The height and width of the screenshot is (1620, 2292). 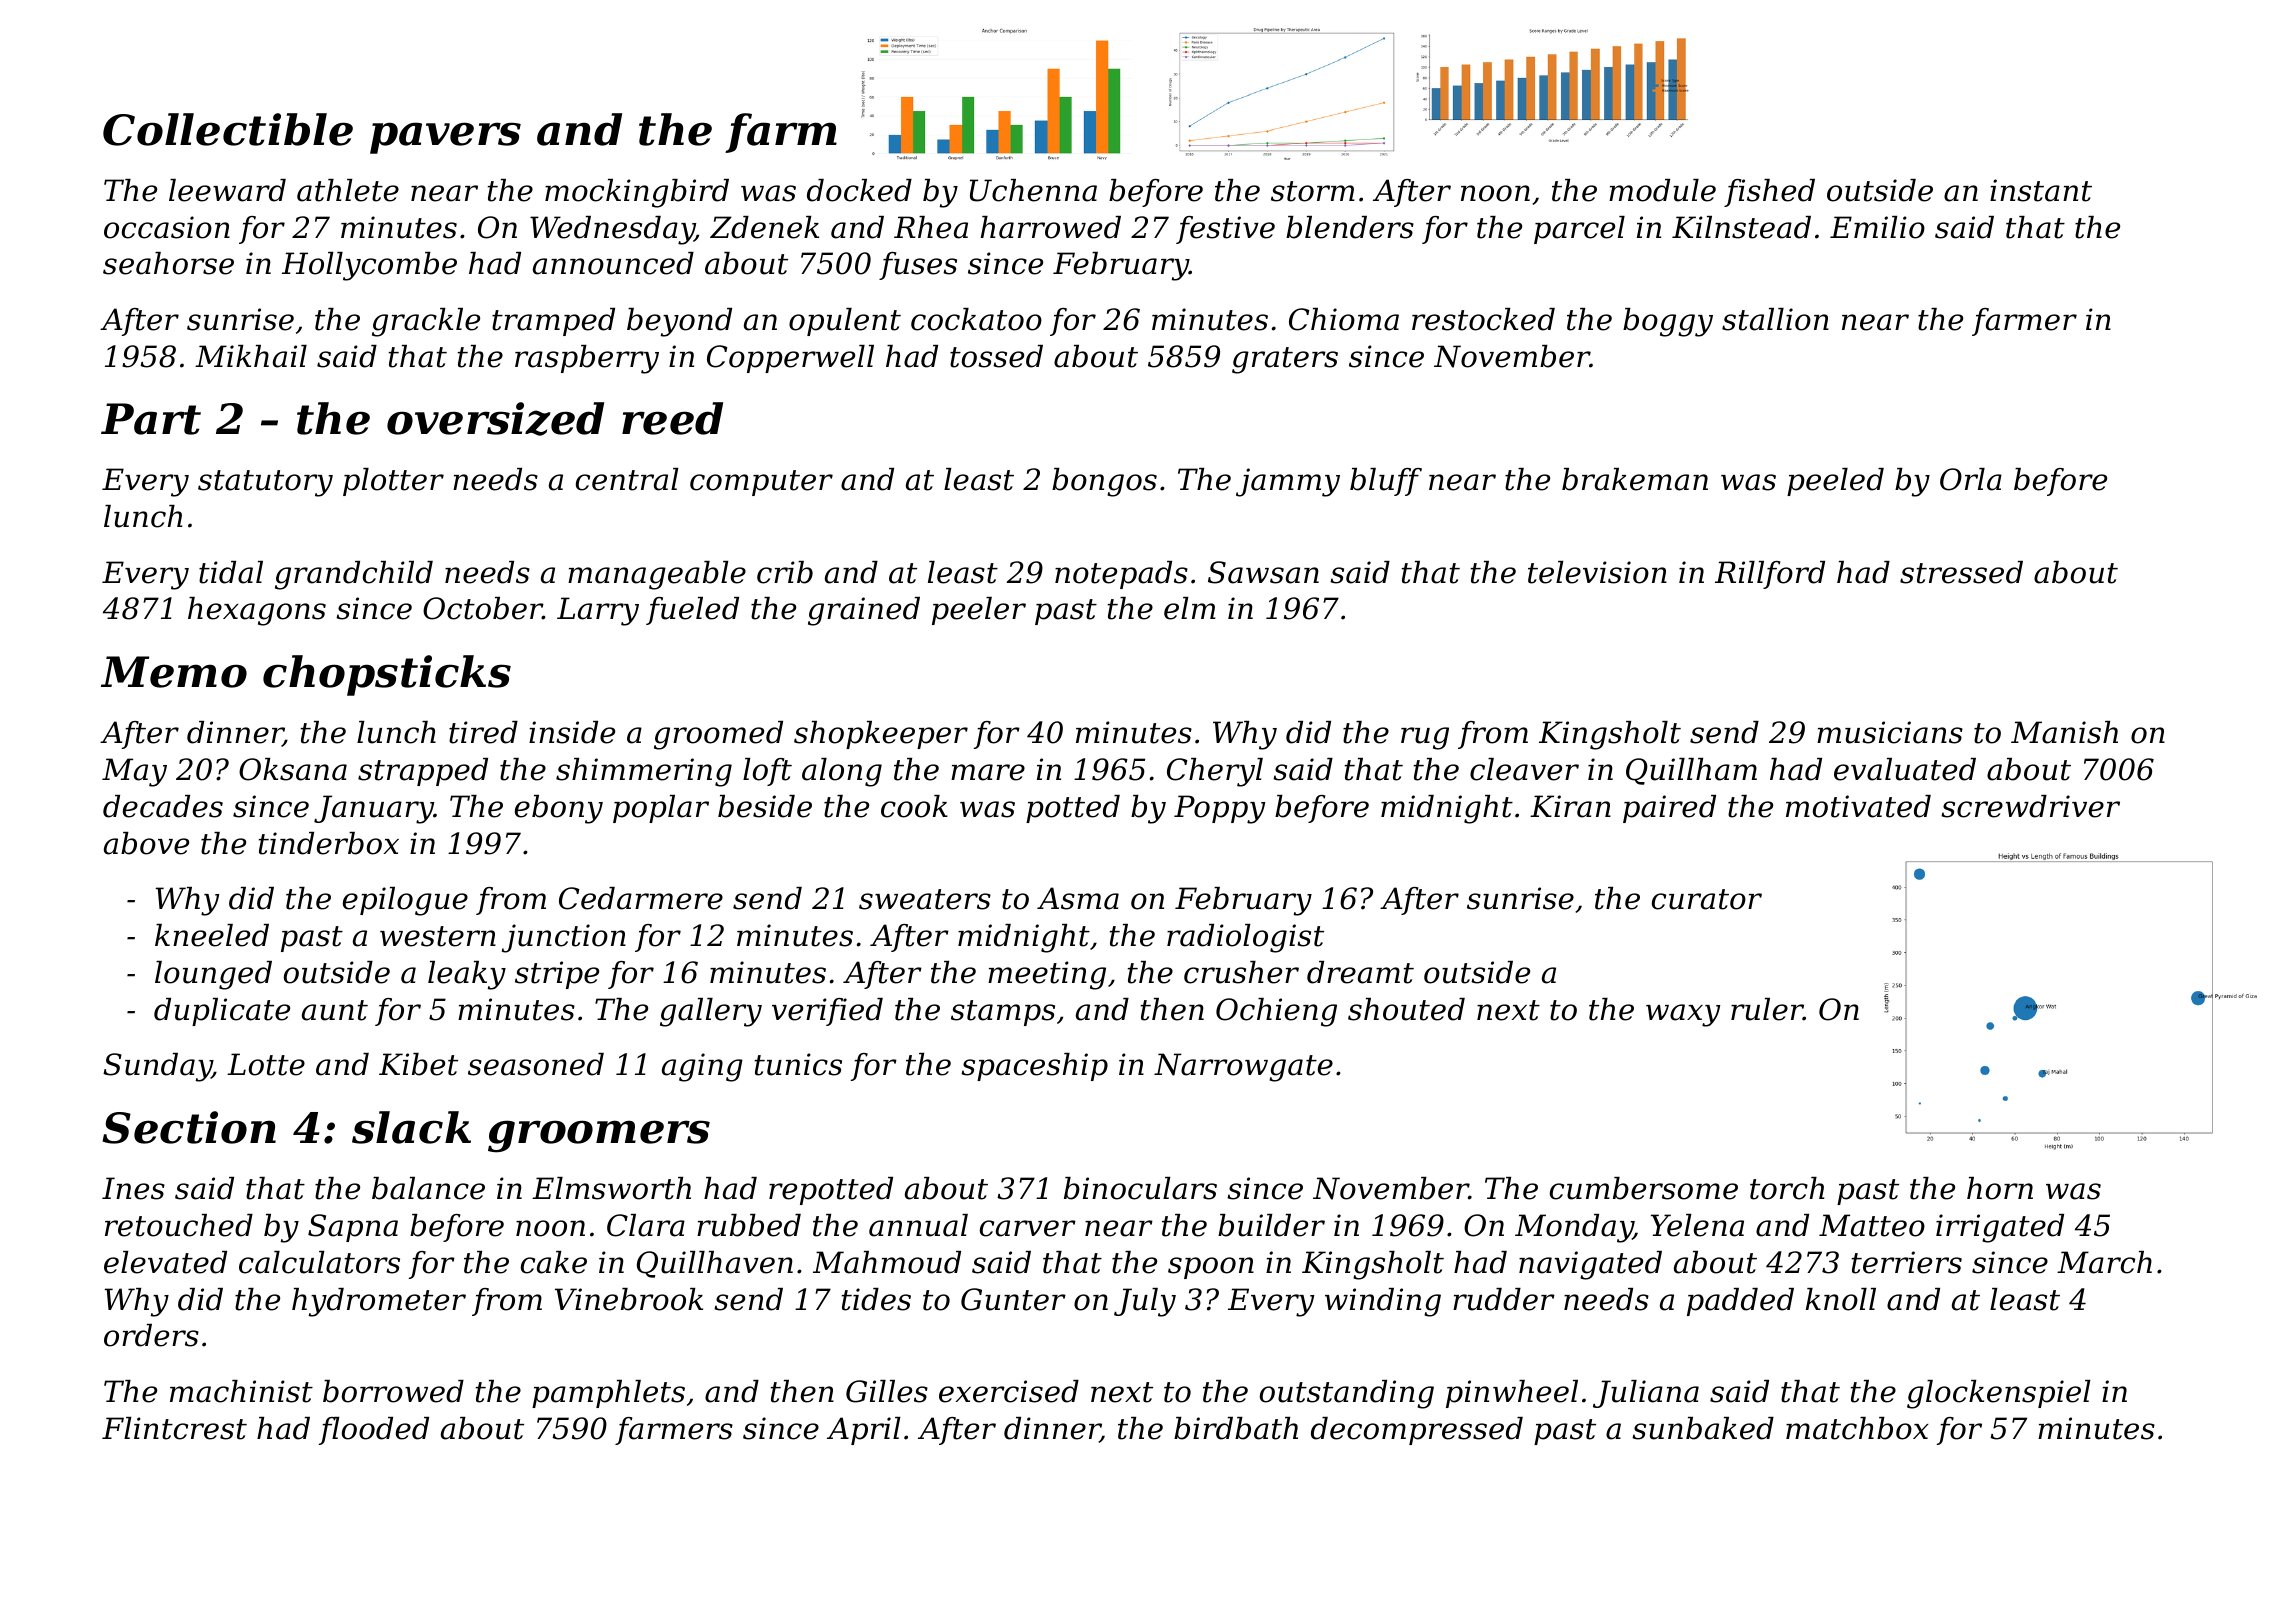 What do you see at coordinates (1707, 899) in the screenshot?
I see `curator` at bounding box center [1707, 899].
